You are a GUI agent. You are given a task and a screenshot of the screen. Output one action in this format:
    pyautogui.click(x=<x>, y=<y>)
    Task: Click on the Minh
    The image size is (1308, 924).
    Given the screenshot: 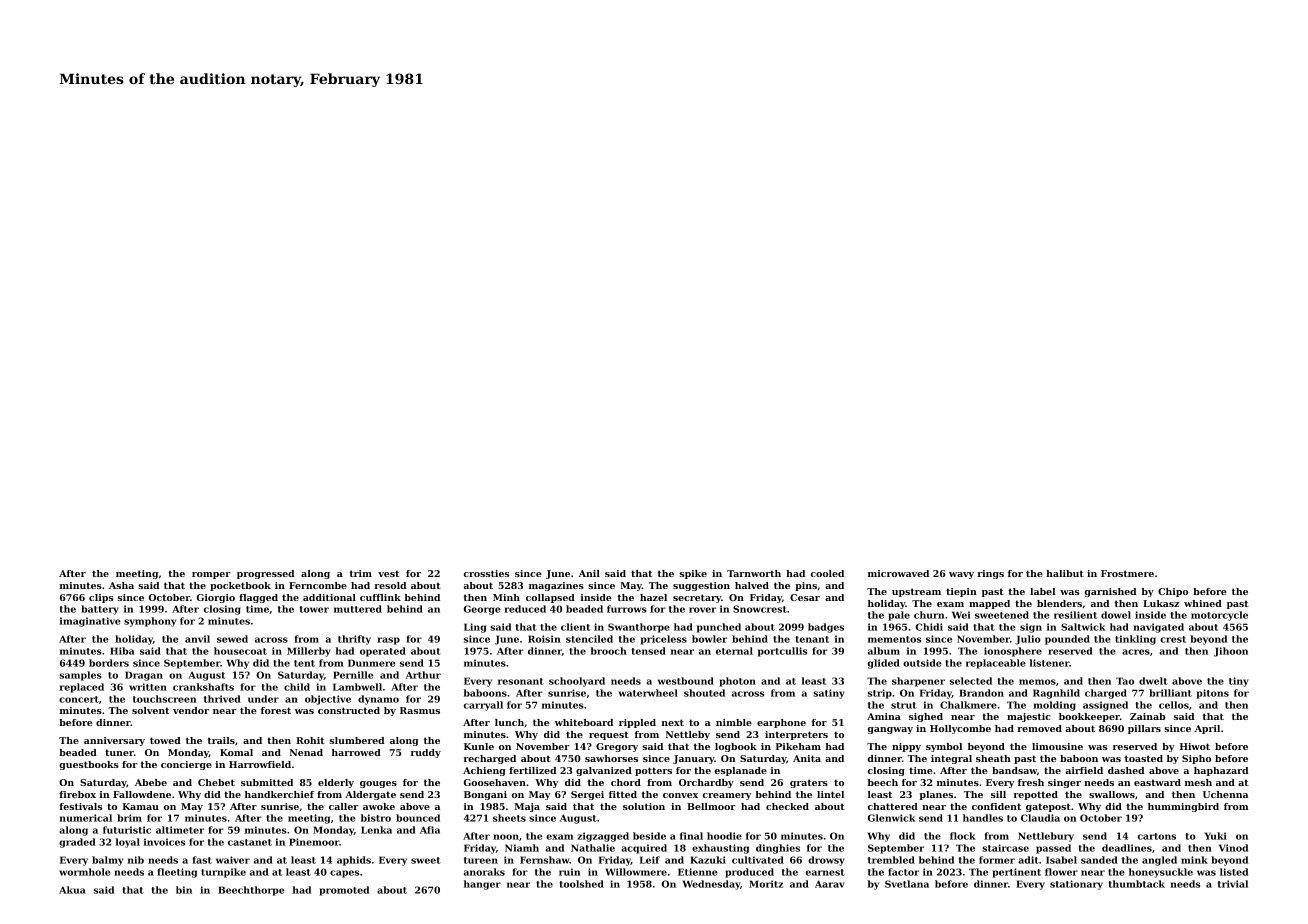 What is the action you would take?
    pyautogui.click(x=506, y=597)
